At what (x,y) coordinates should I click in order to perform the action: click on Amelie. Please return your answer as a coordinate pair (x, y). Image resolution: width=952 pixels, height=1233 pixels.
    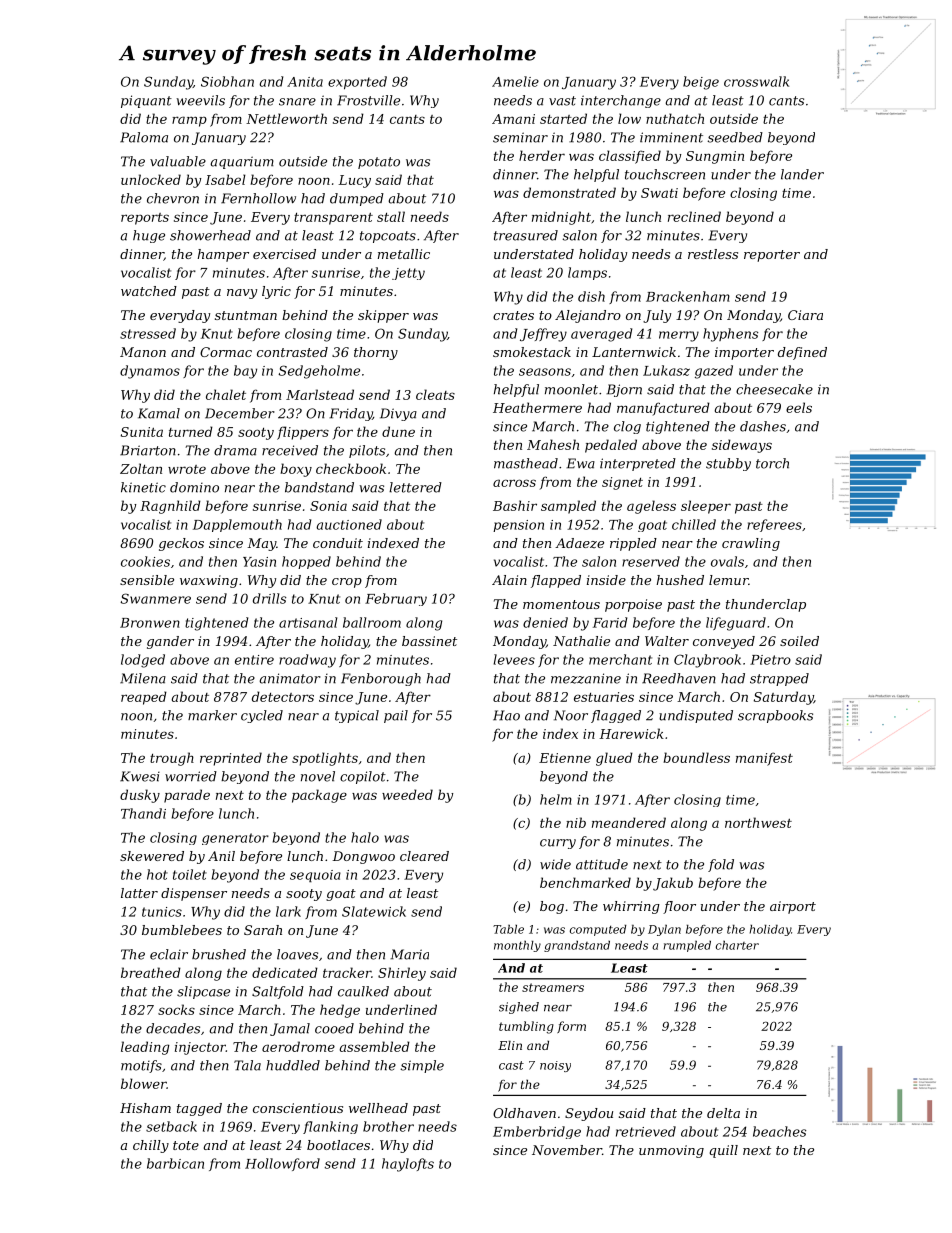
    Looking at the image, I should click on (515, 81).
